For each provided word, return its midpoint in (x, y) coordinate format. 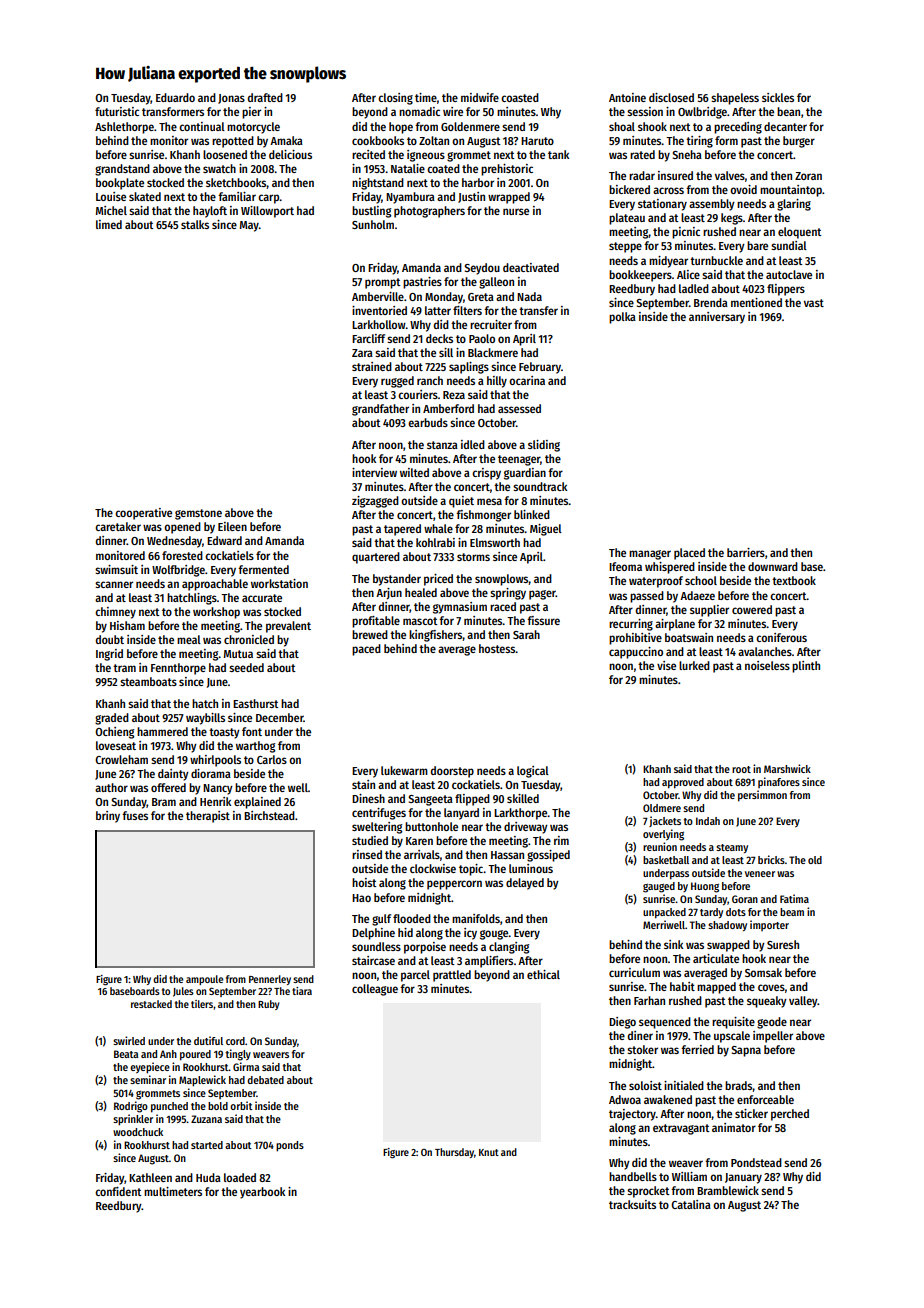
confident (118, 1191)
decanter (785, 126)
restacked (151, 1004)
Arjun (389, 594)
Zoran (808, 176)
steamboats (148, 681)
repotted (233, 142)
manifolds (476, 918)
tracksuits (632, 1204)
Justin (471, 197)
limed (109, 224)
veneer (760, 874)
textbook (794, 580)
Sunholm (373, 224)
